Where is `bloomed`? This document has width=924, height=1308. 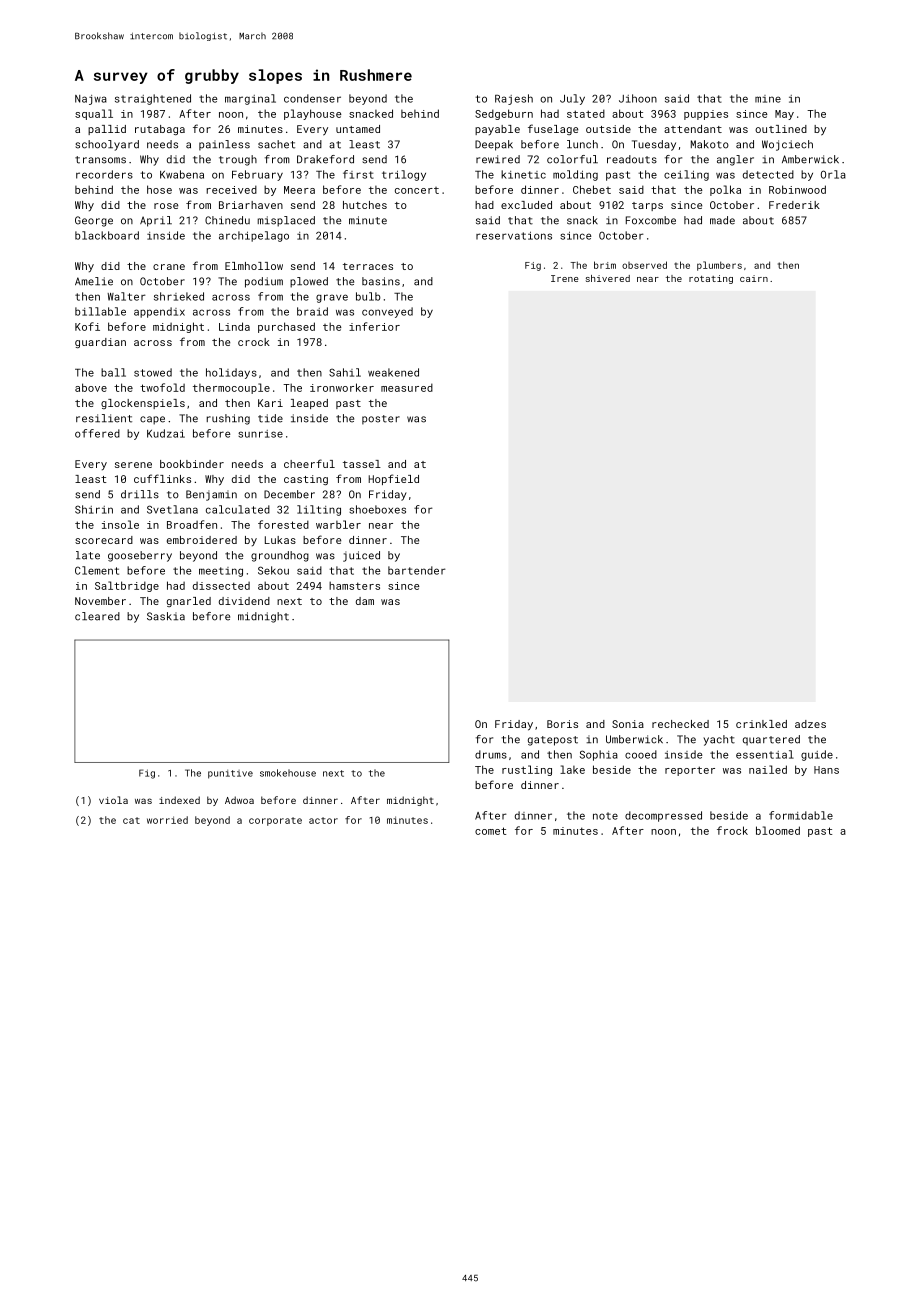
bloomed is located at coordinates (778, 830).
